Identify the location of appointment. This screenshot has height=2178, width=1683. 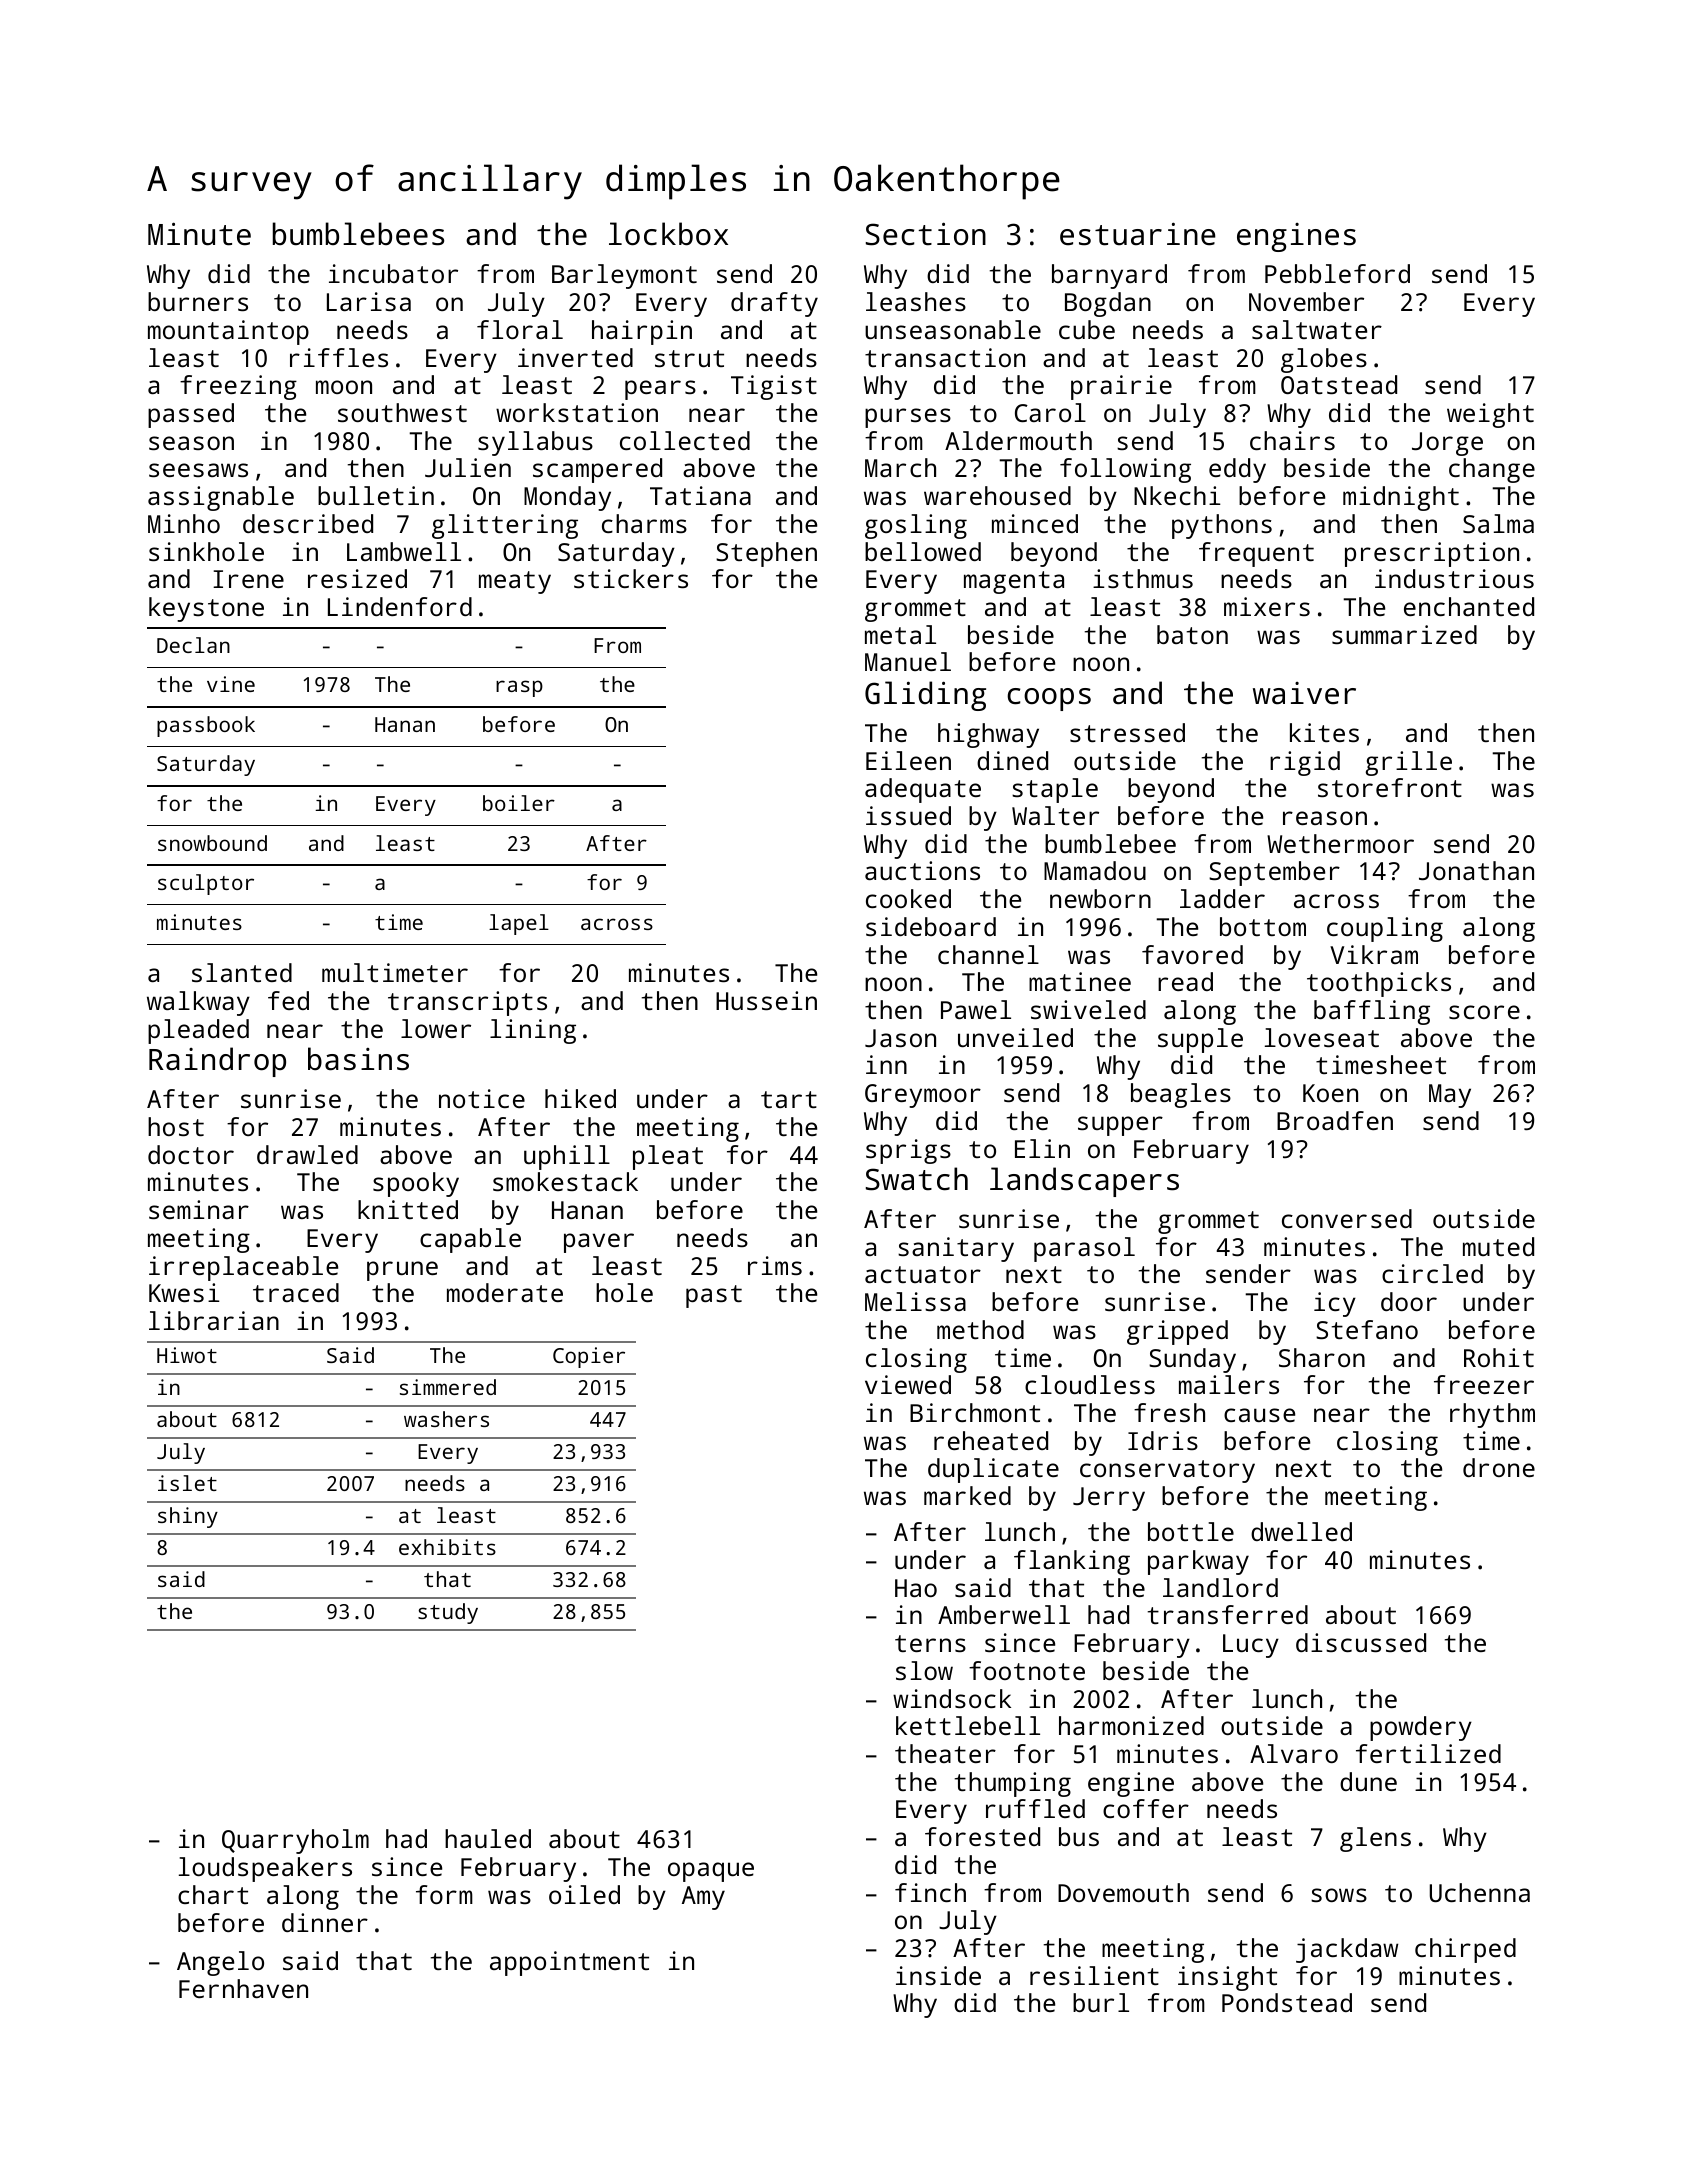
(569, 1963).
